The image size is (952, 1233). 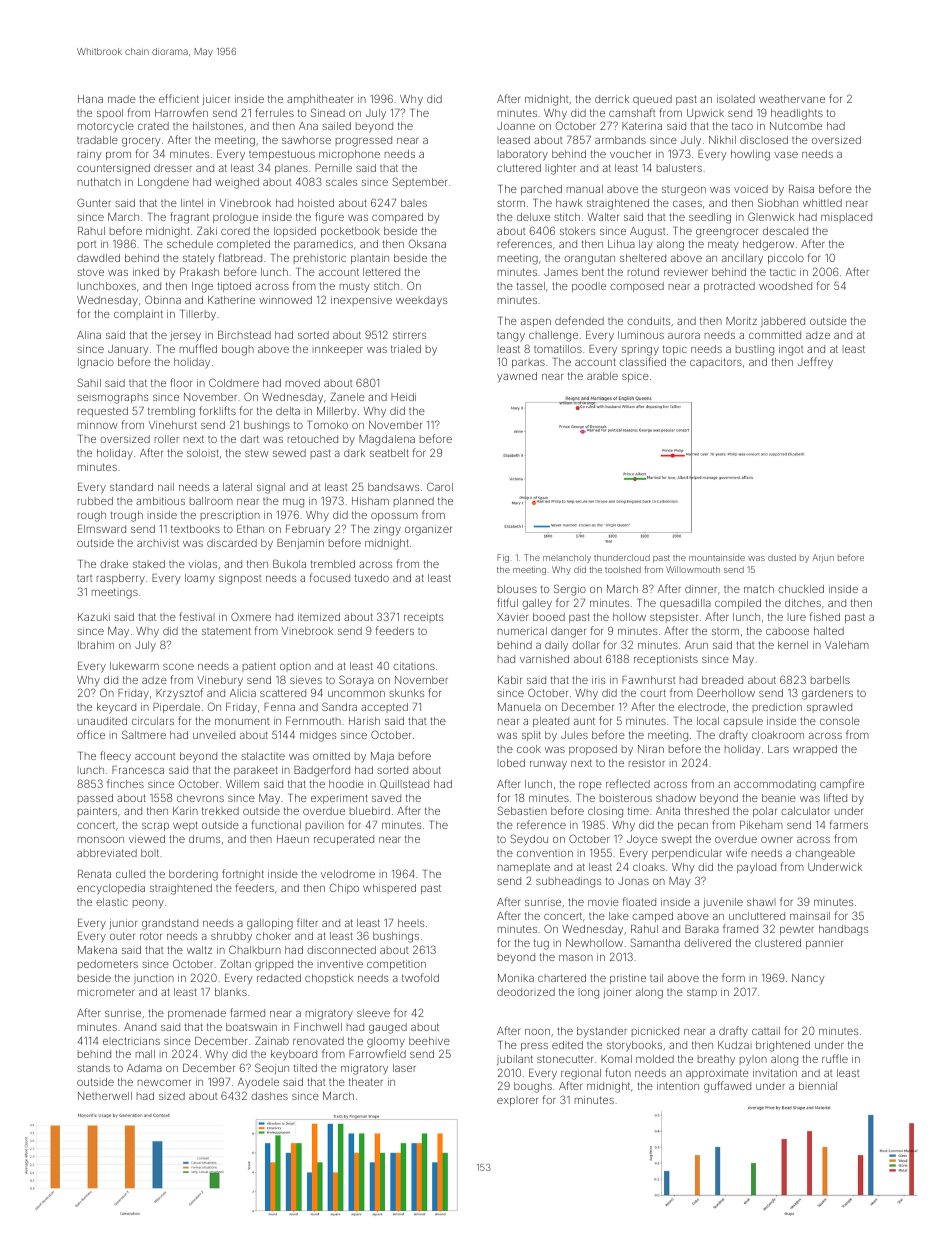 I want to click on scone, so click(x=178, y=667).
